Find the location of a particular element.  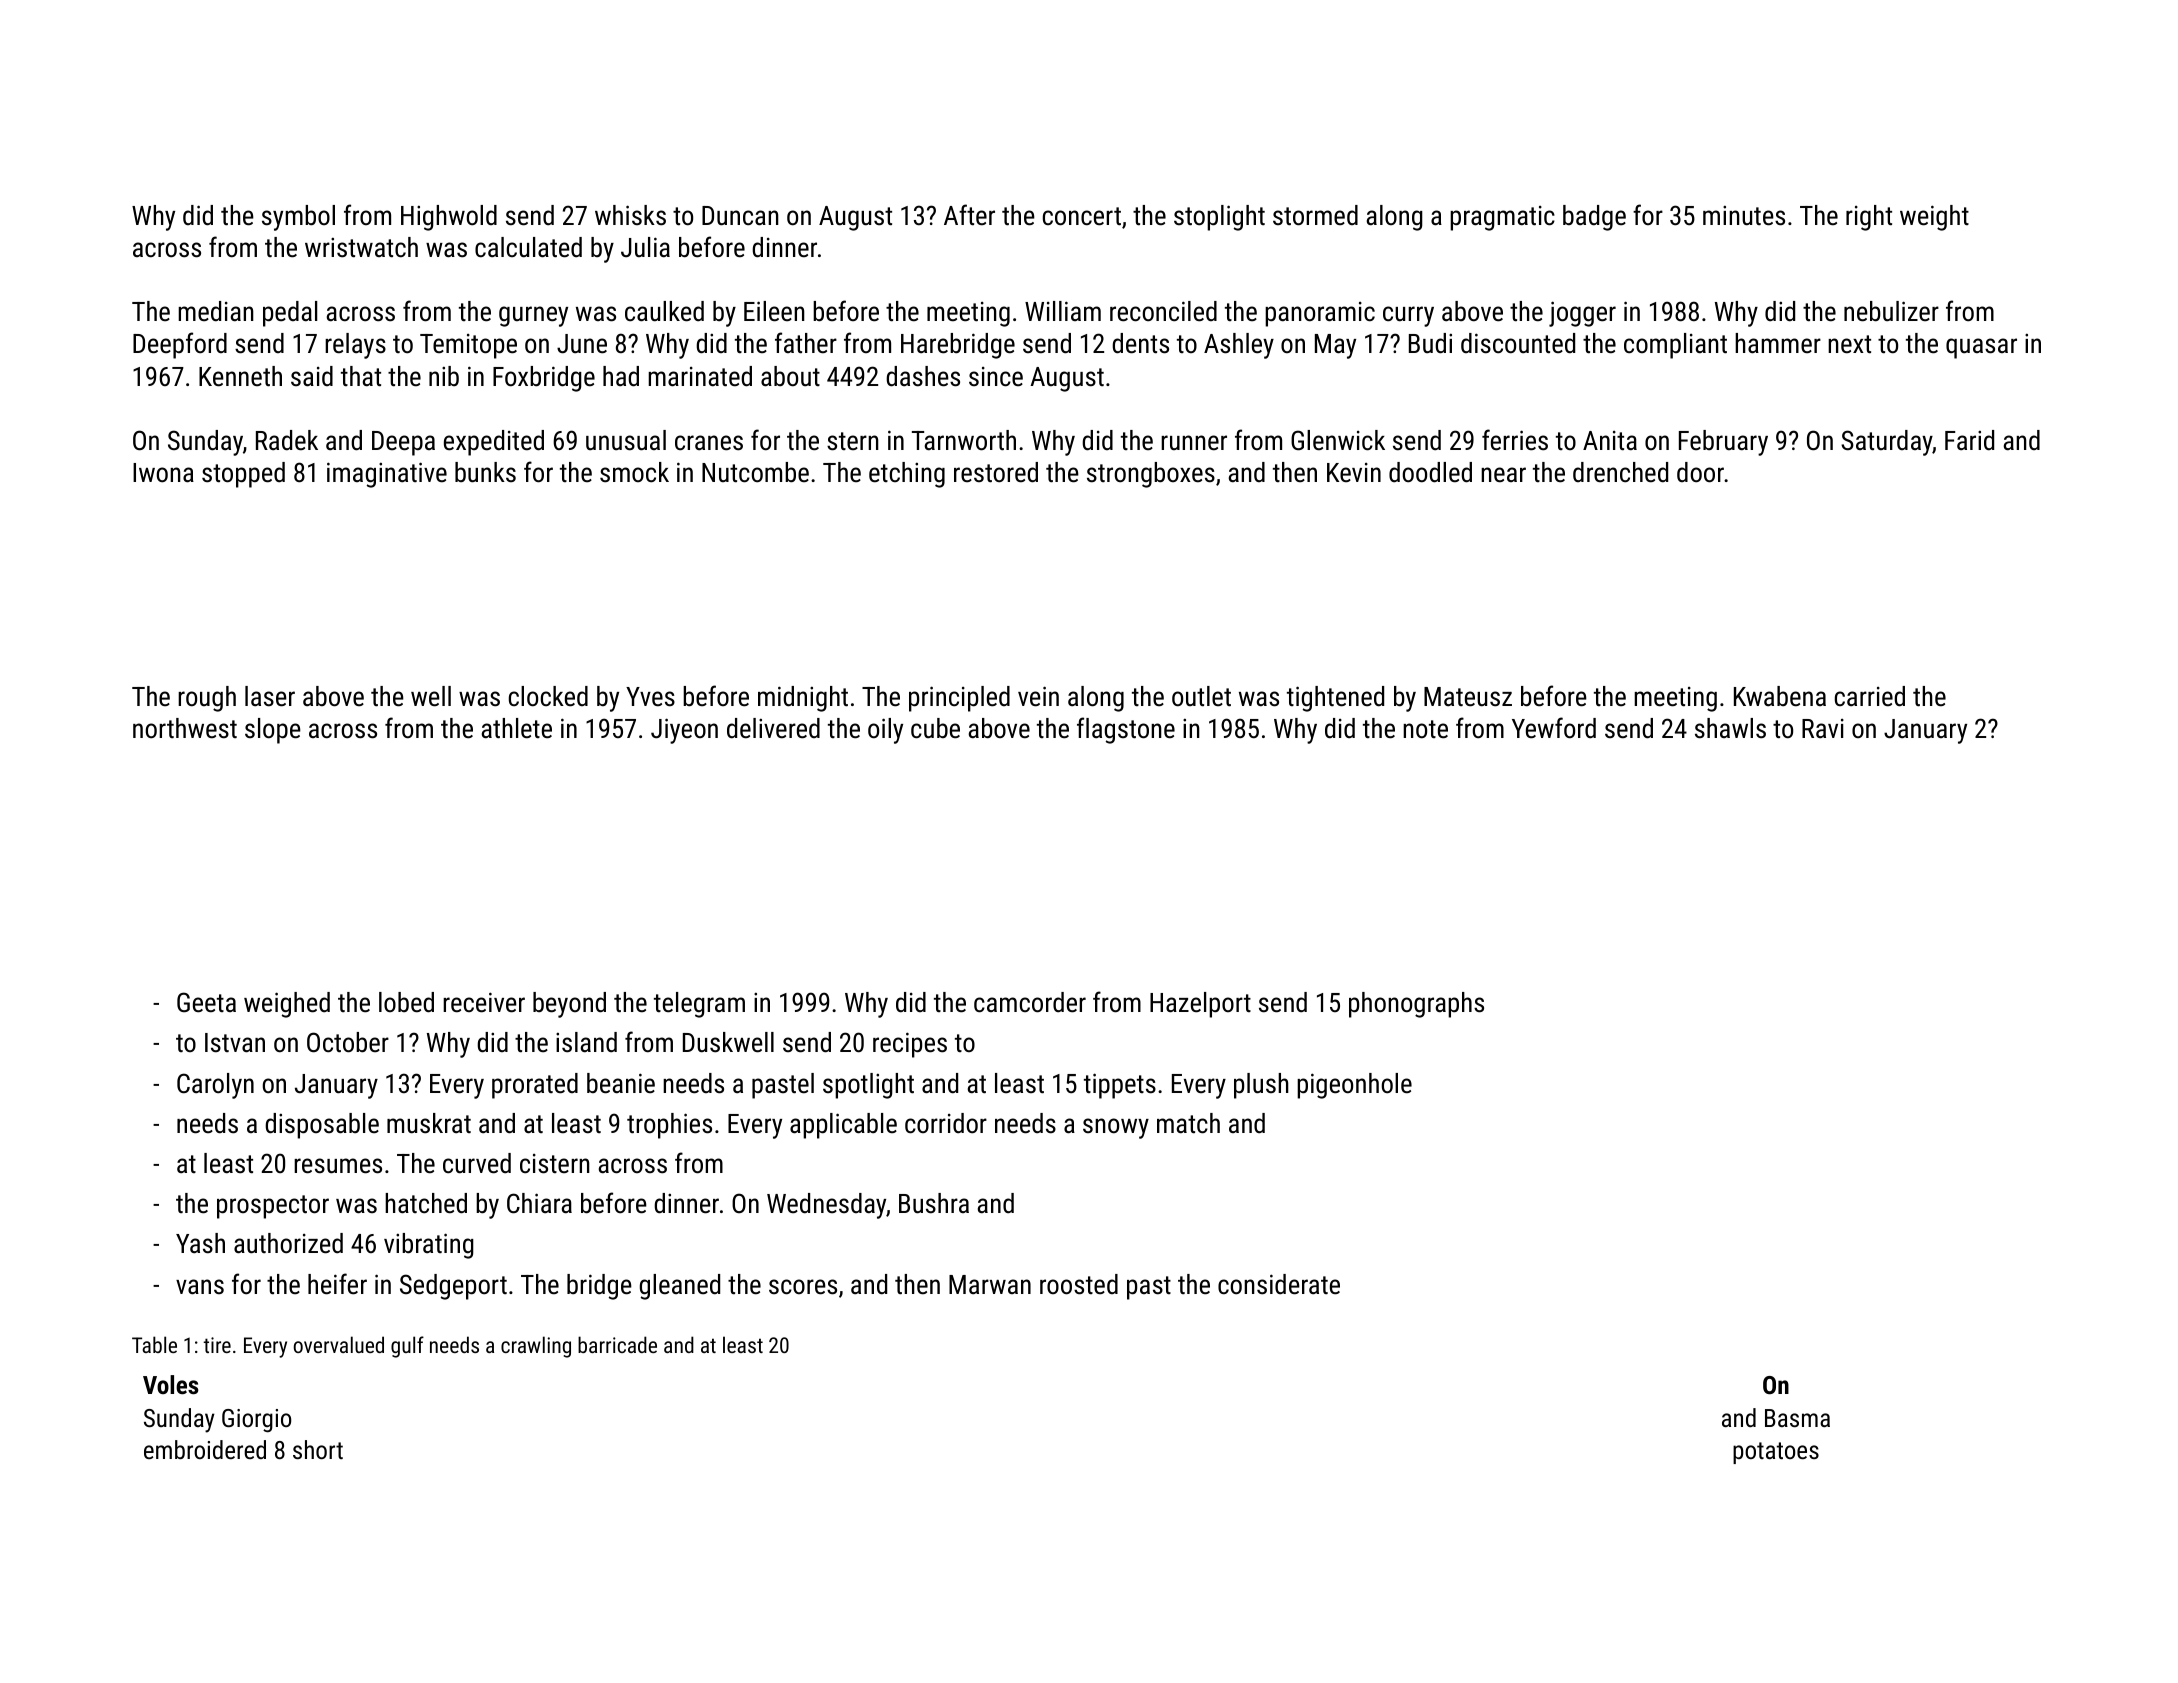

father is located at coordinates (806, 343).
